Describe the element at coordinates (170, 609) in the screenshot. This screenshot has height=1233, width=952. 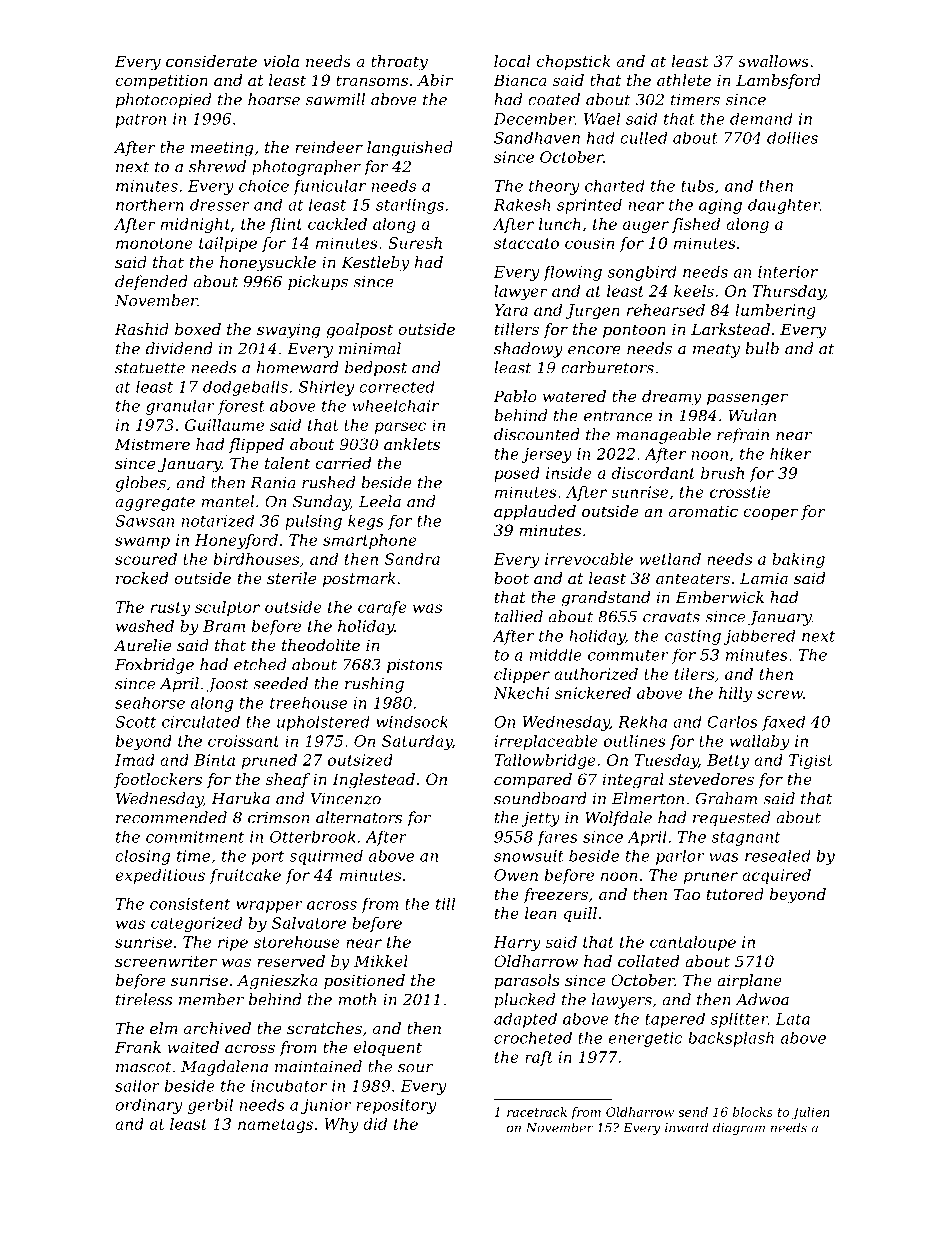
I see `rusty` at that location.
